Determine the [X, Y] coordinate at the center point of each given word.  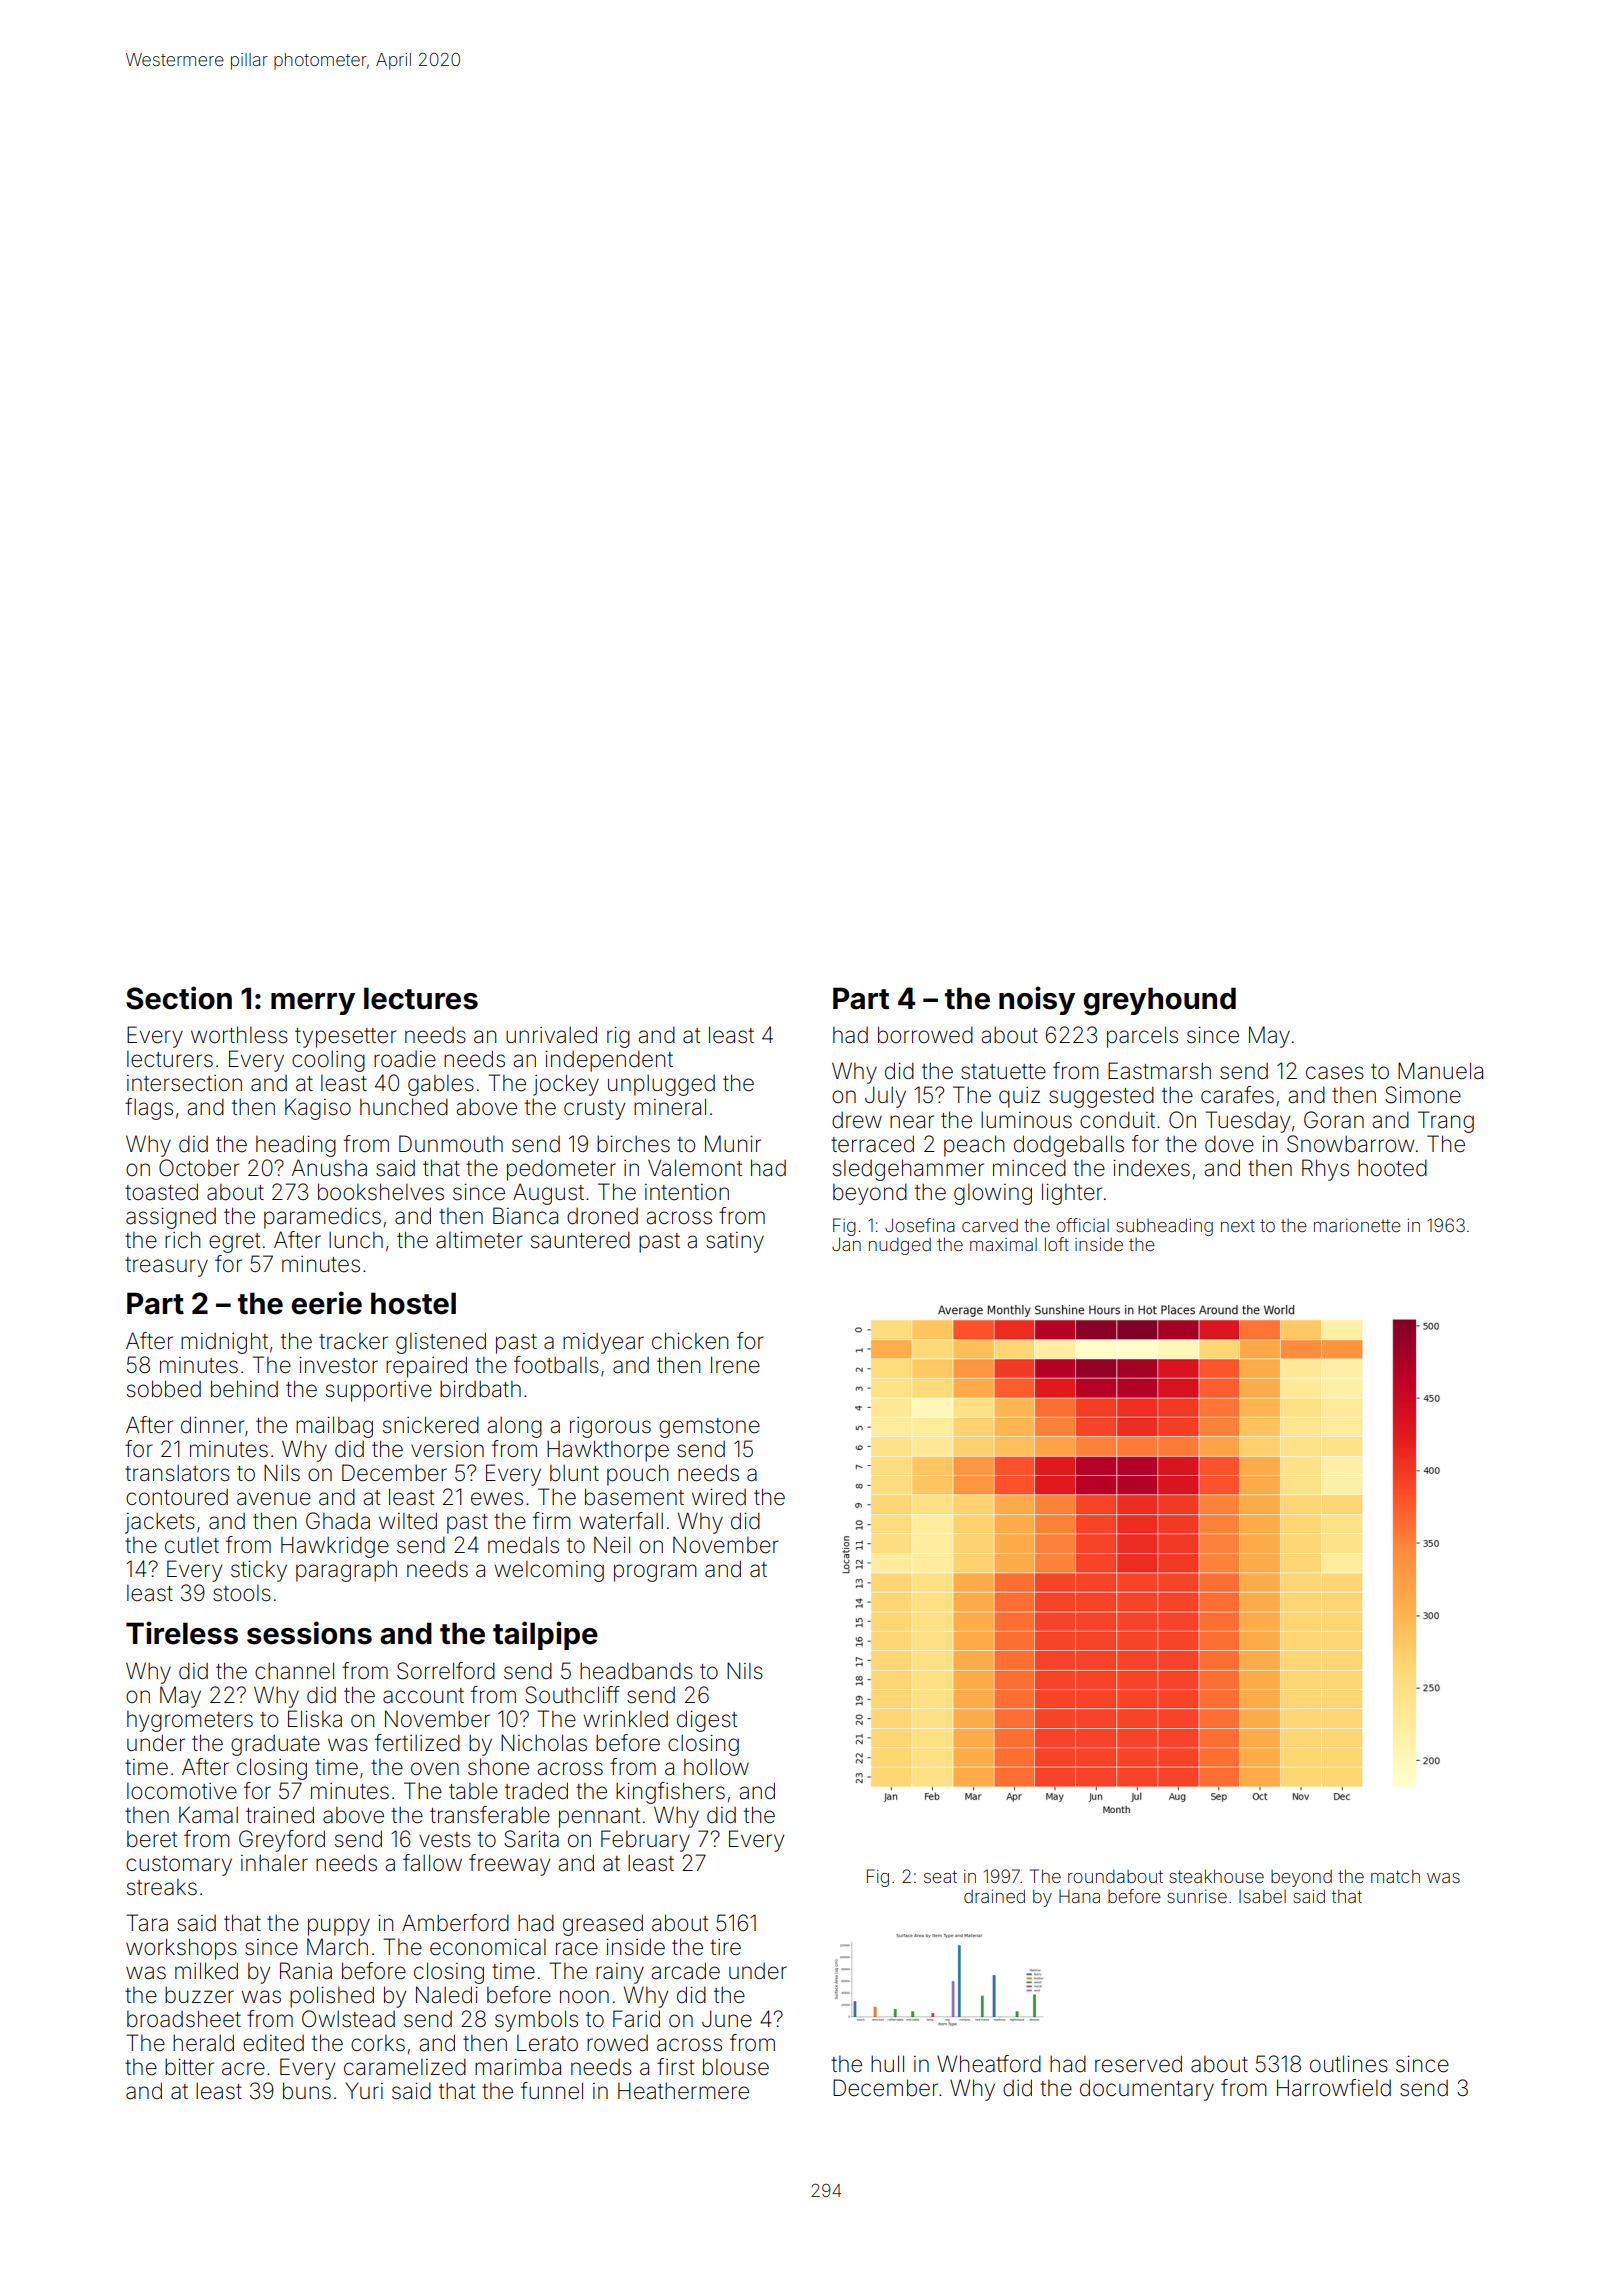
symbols [536, 2021]
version [447, 1449]
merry [313, 1004]
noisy [1037, 1000]
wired [719, 1497]
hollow [716, 1766]
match [1395, 1876]
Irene [735, 1365]
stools [242, 1593]
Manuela [1440, 1071]
